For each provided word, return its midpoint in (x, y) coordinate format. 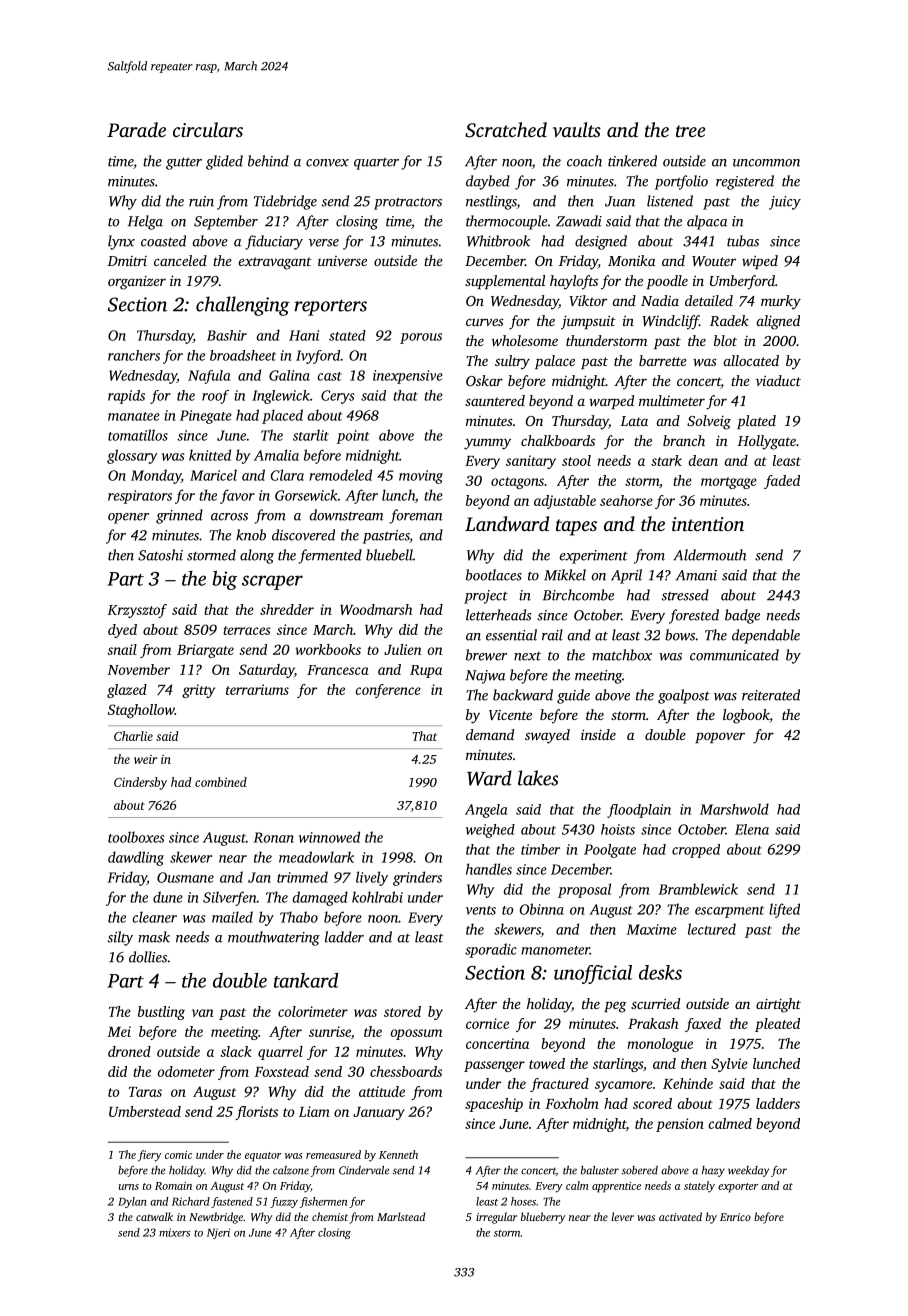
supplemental (505, 282)
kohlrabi (377, 897)
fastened (232, 1202)
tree (691, 131)
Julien (403, 649)
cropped (696, 851)
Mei (119, 1031)
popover (720, 737)
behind (268, 161)
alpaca (707, 222)
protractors (408, 203)
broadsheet (243, 355)
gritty (198, 691)
